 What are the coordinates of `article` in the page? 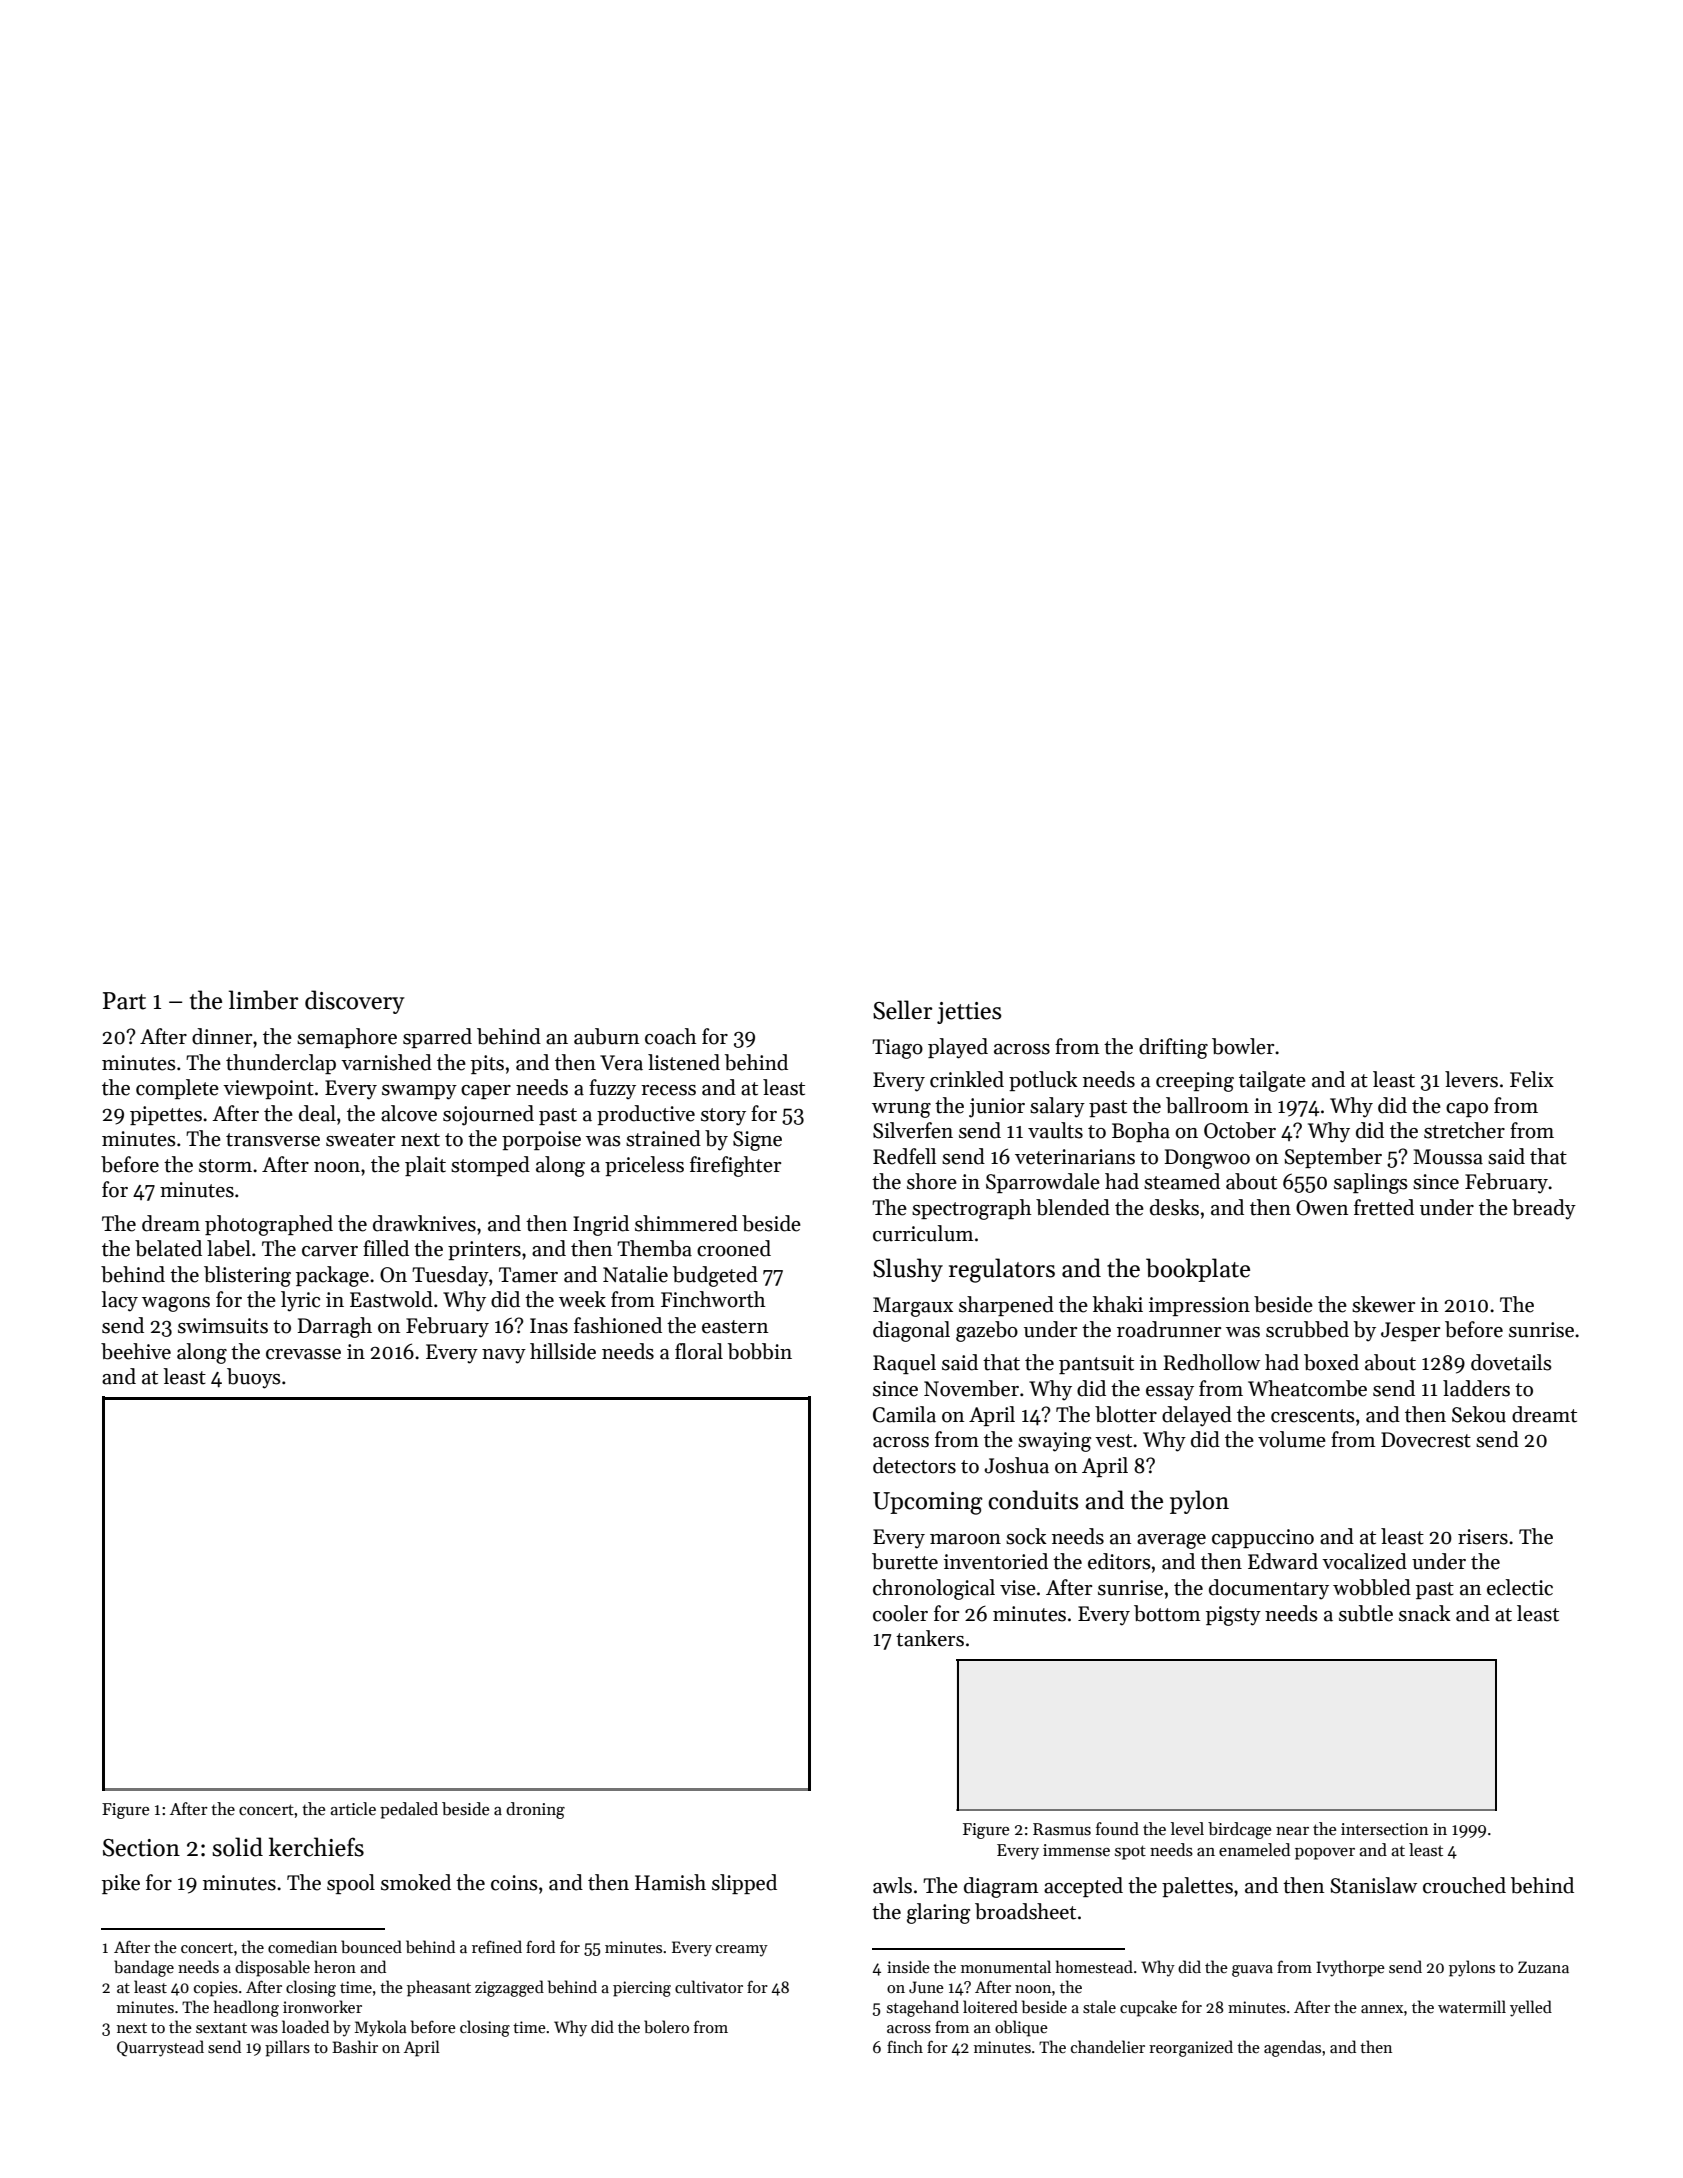 It's located at (353, 1809).
